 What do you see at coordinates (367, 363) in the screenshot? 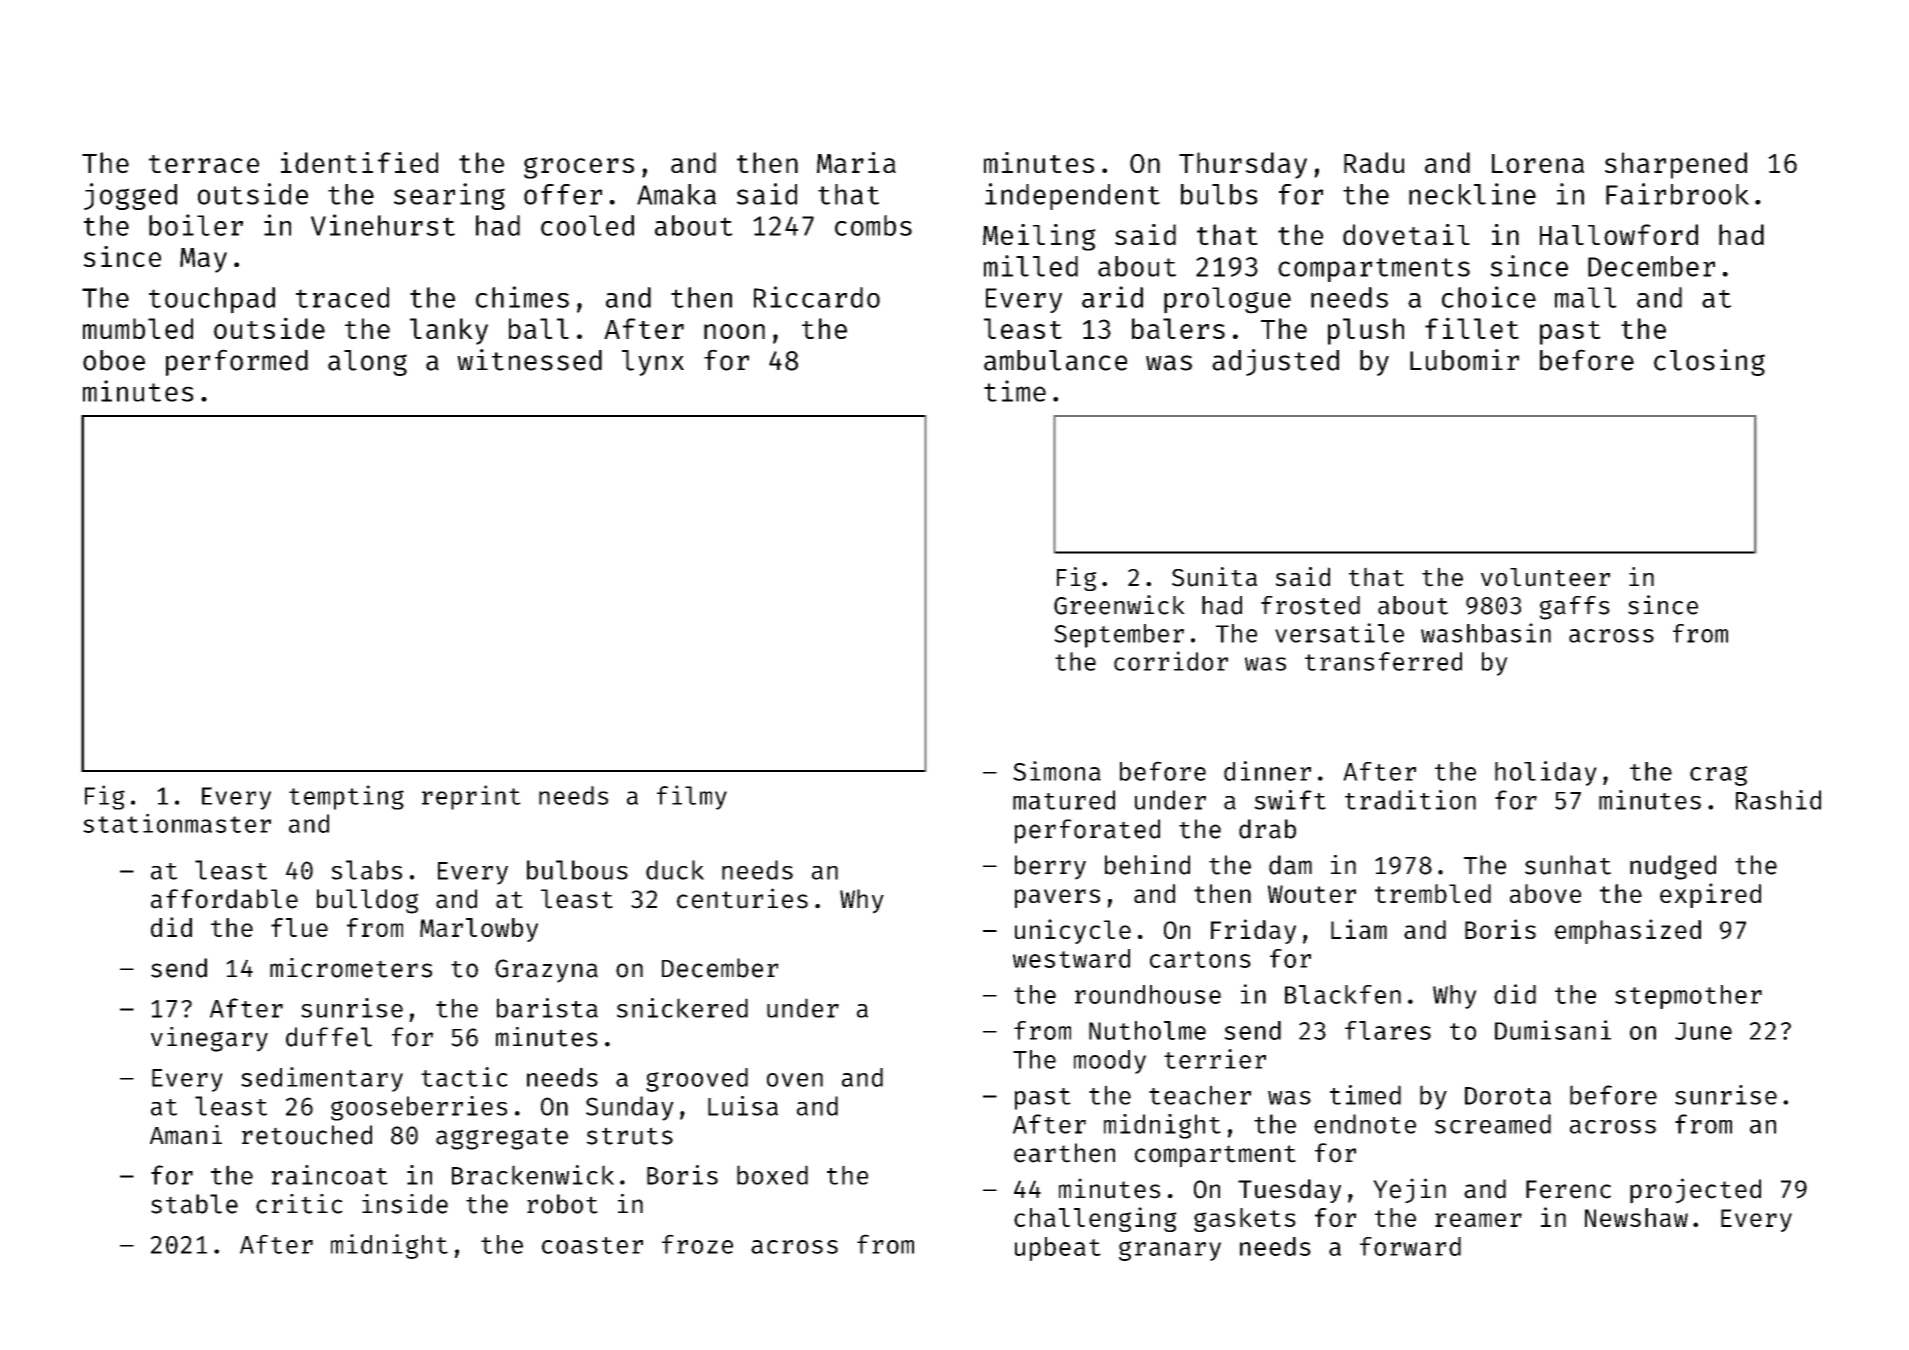
I see `along` at bounding box center [367, 363].
